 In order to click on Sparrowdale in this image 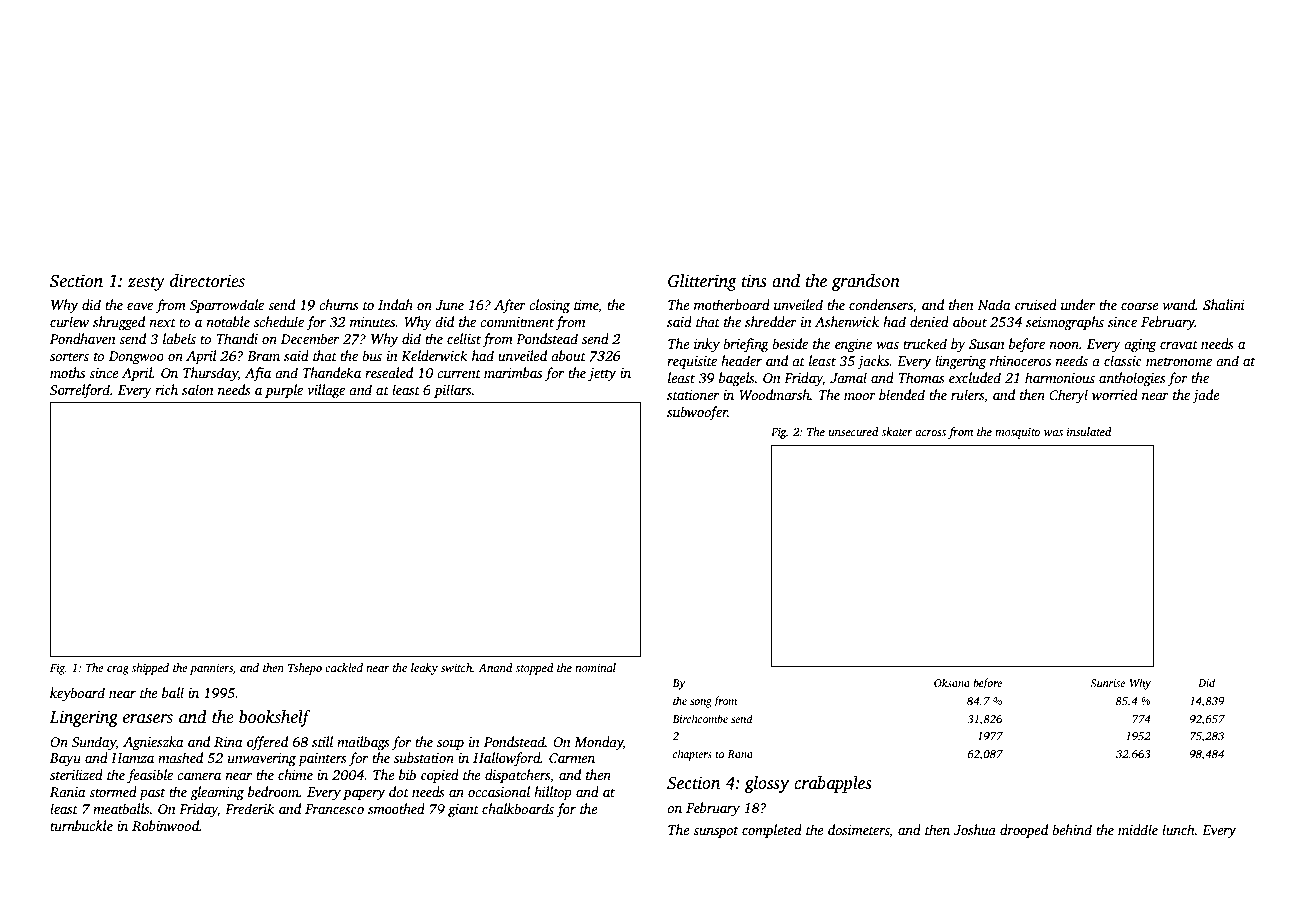, I will do `click(227, 306)`.
